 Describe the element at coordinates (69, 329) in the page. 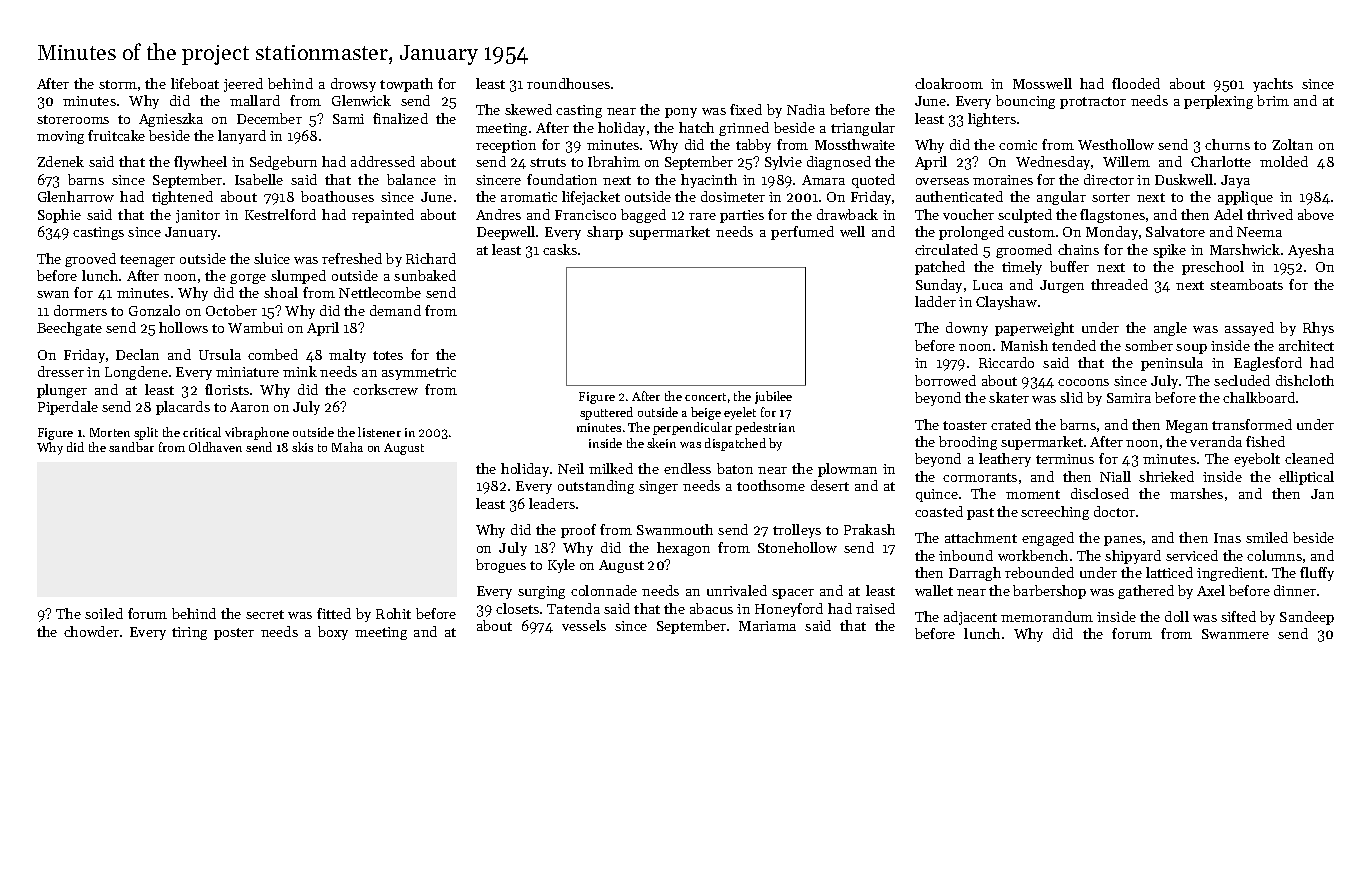

I see `Beechgate` at that location.
